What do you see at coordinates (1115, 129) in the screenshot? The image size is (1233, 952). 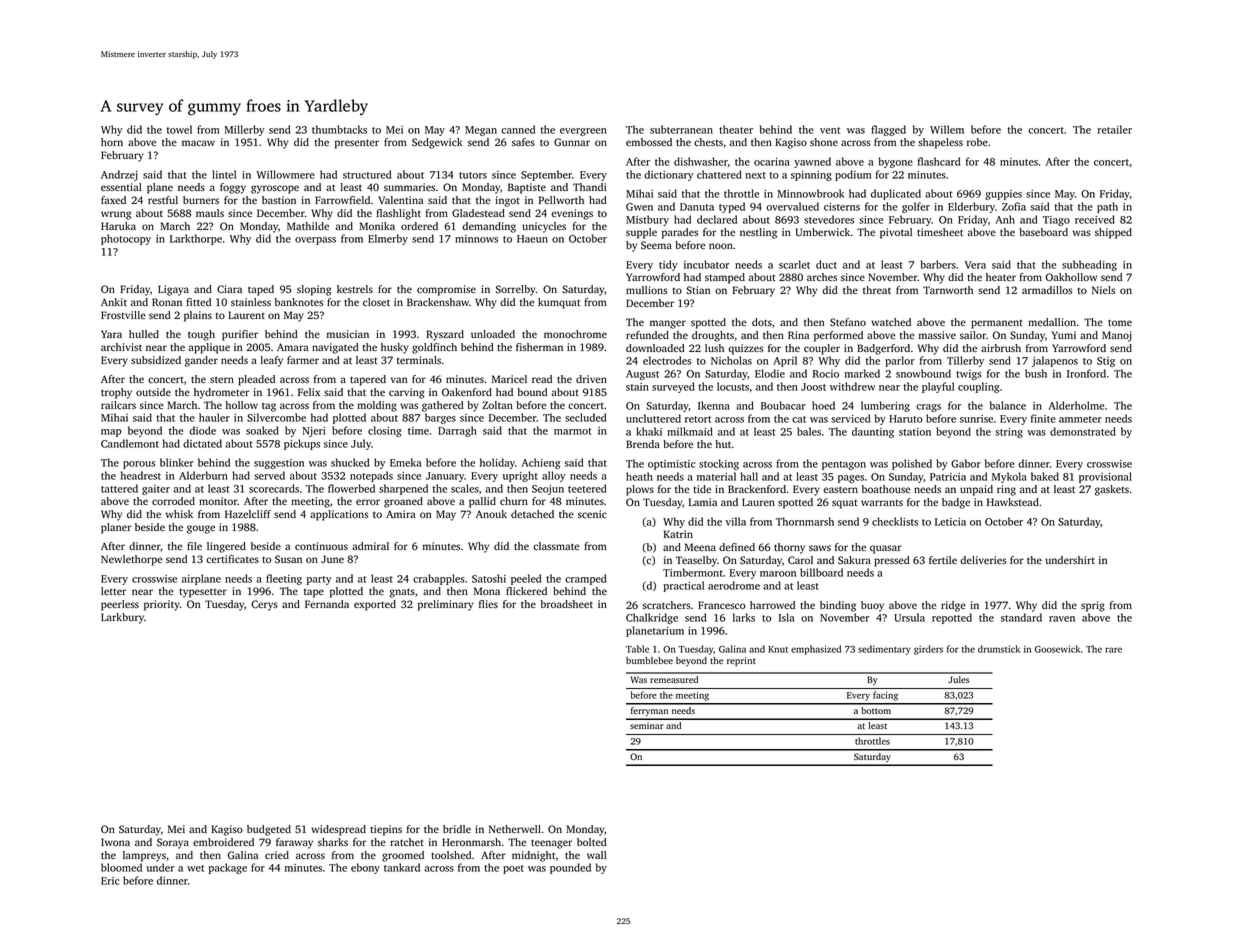 I see `retailer` at bounding box center [1115, 129].
